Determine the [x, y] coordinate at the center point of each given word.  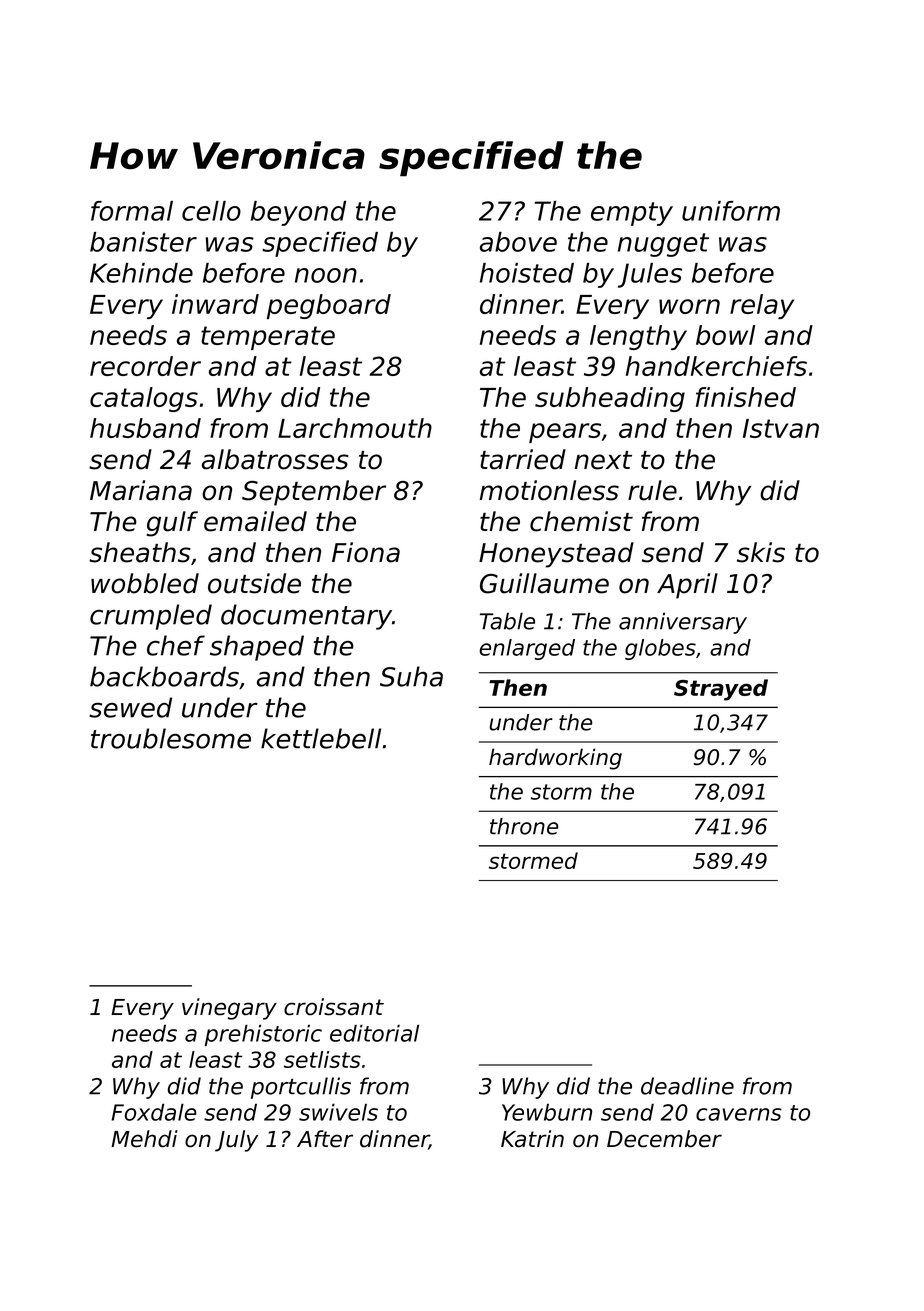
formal [132, 211]
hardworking [555, 759]
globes [660, 649]
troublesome [171, 738]
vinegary [229, 1009]
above [518, 242]
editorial [374, 1033]
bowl [725, 335]
